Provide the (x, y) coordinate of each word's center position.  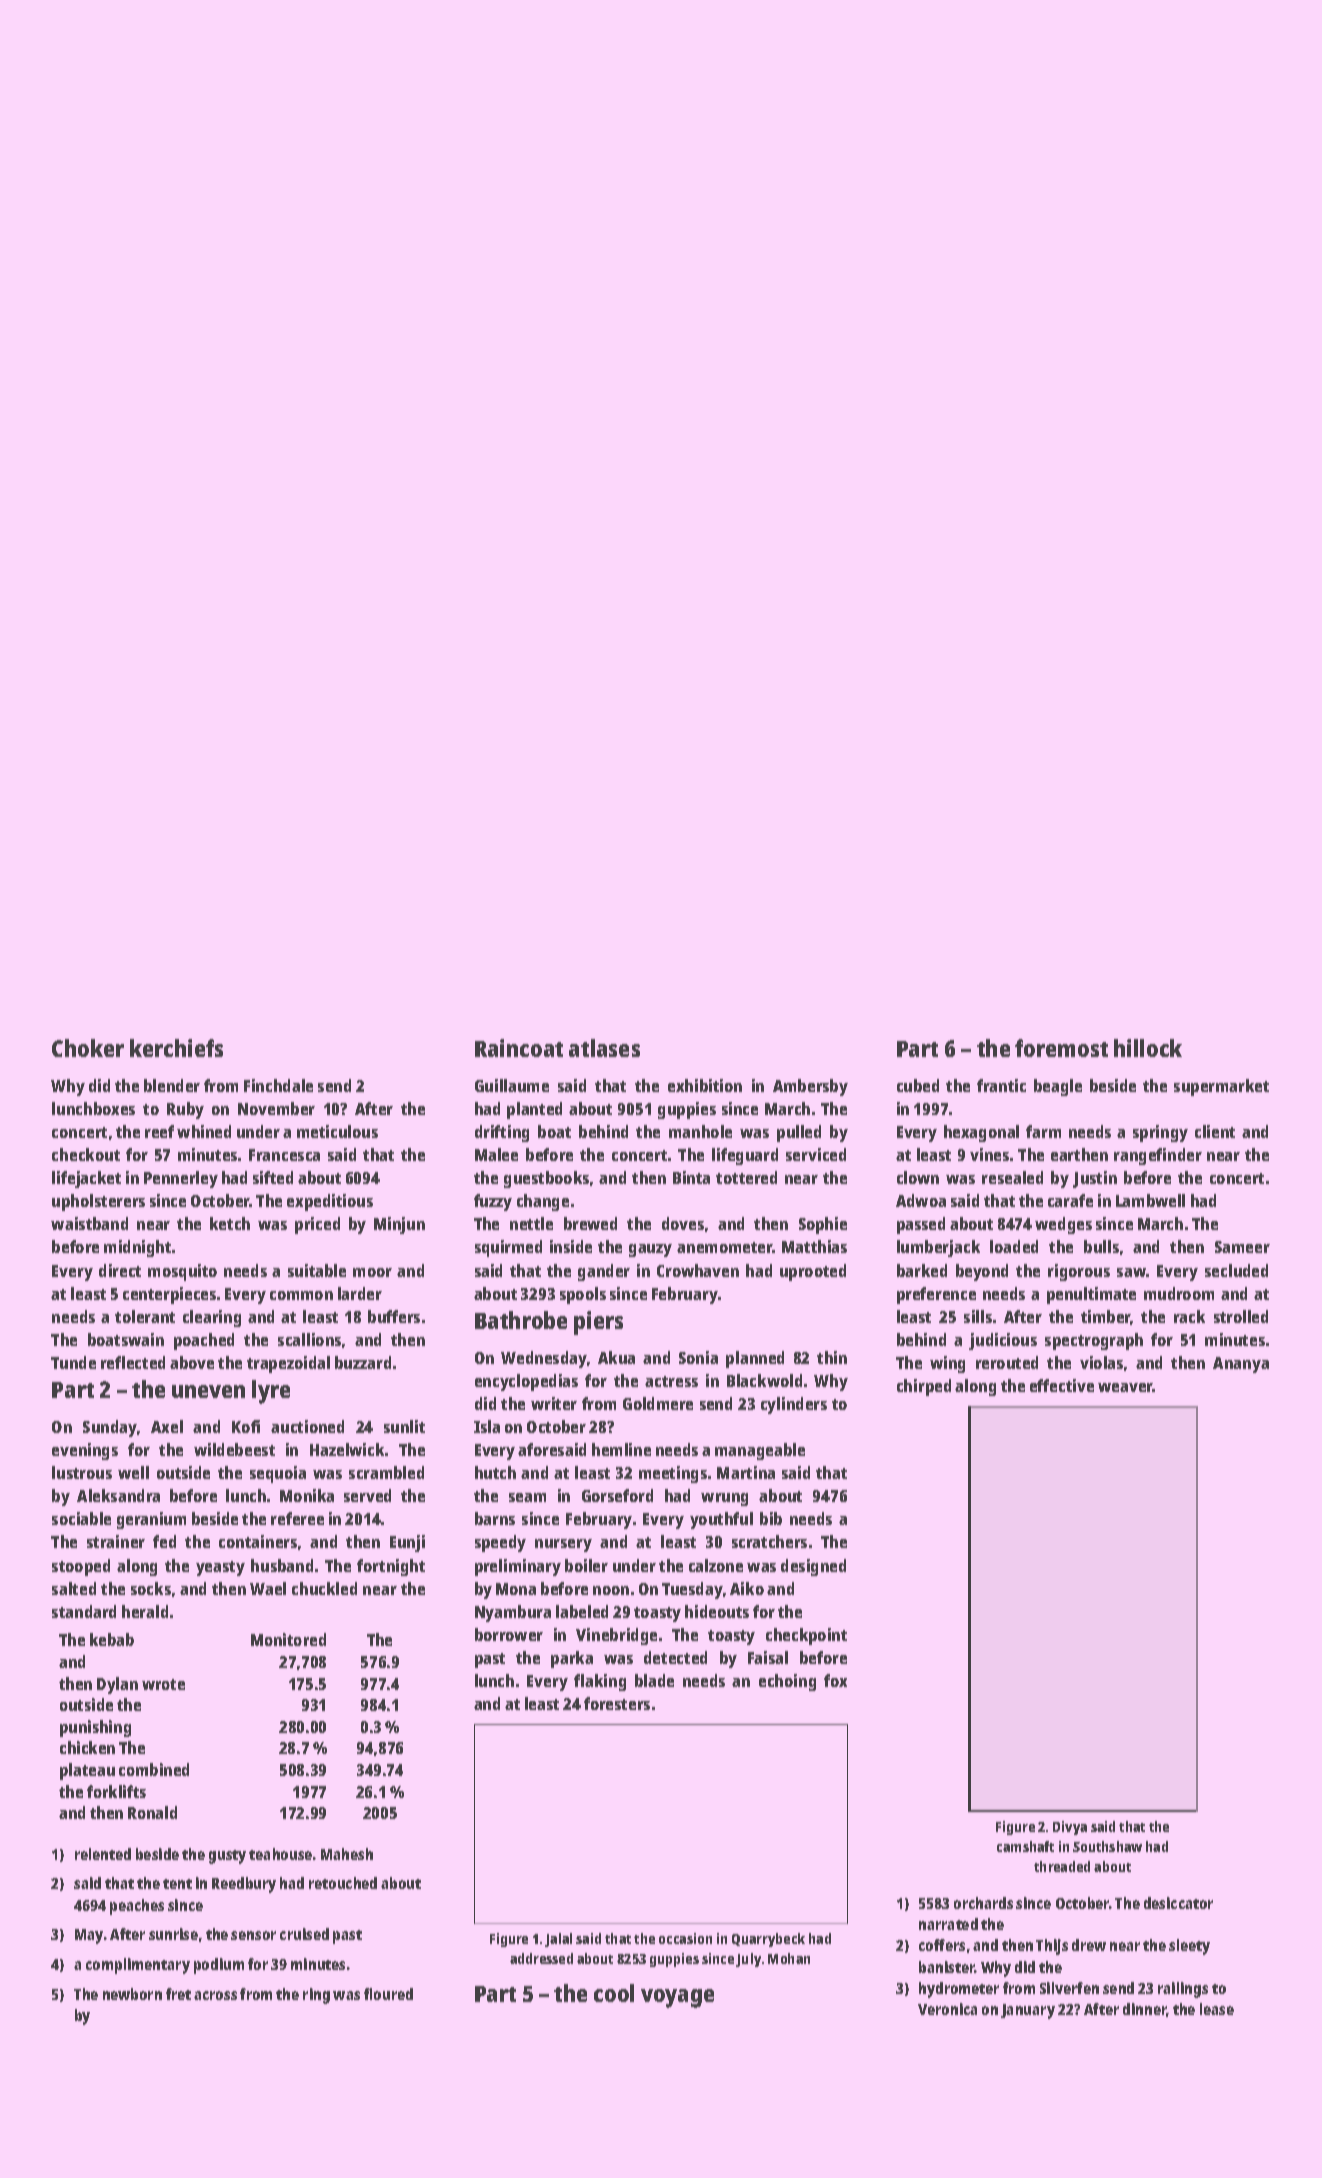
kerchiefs (176, 1048)
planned (755, 1359)
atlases (604, 1048)
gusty (227, 1857)
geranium (151, 1520)
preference (936, 1295)
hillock (1148, 1048)
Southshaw (1107, 1846)
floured (388, 1994)
